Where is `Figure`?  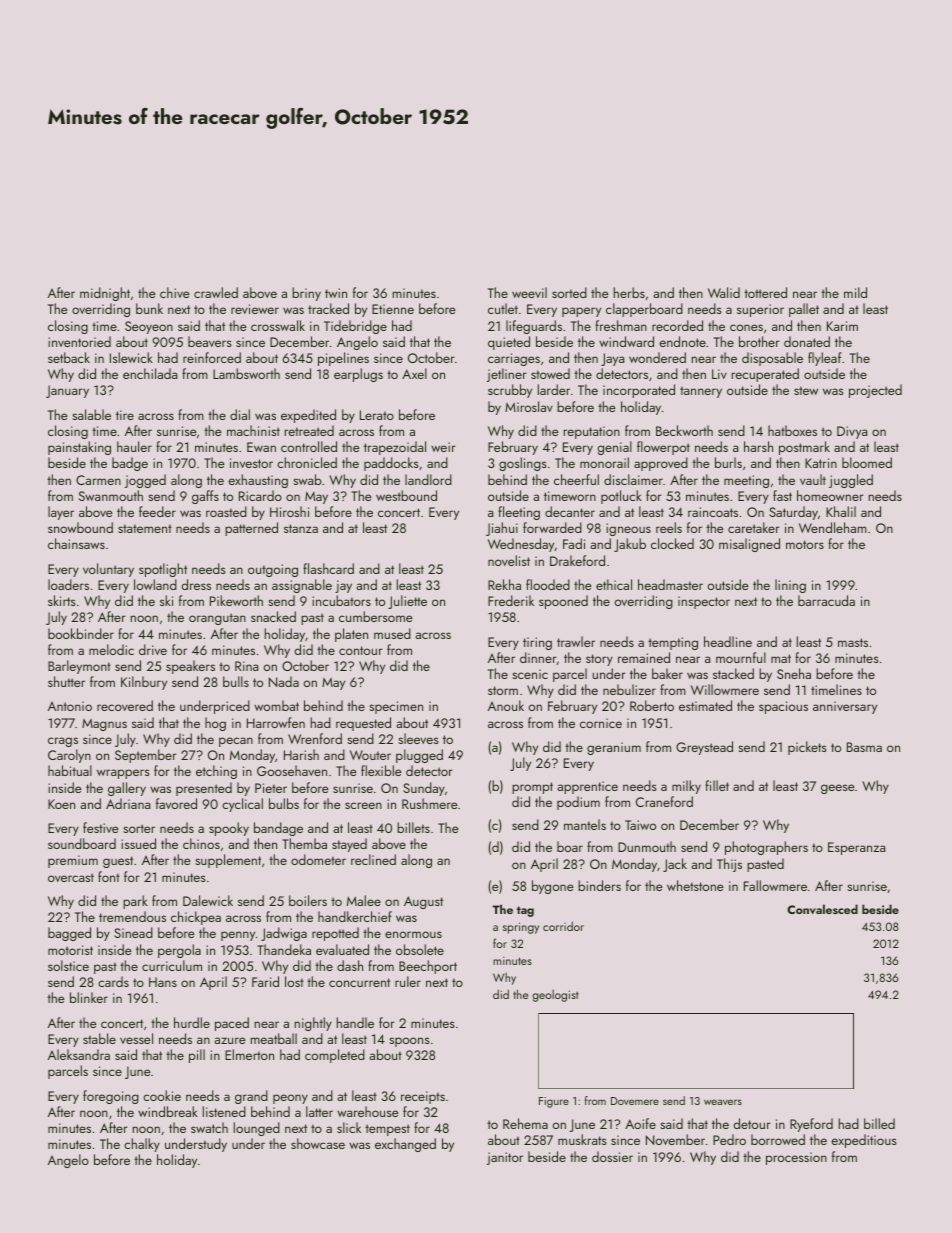 Figure is located at coordinates (554, 1102).
